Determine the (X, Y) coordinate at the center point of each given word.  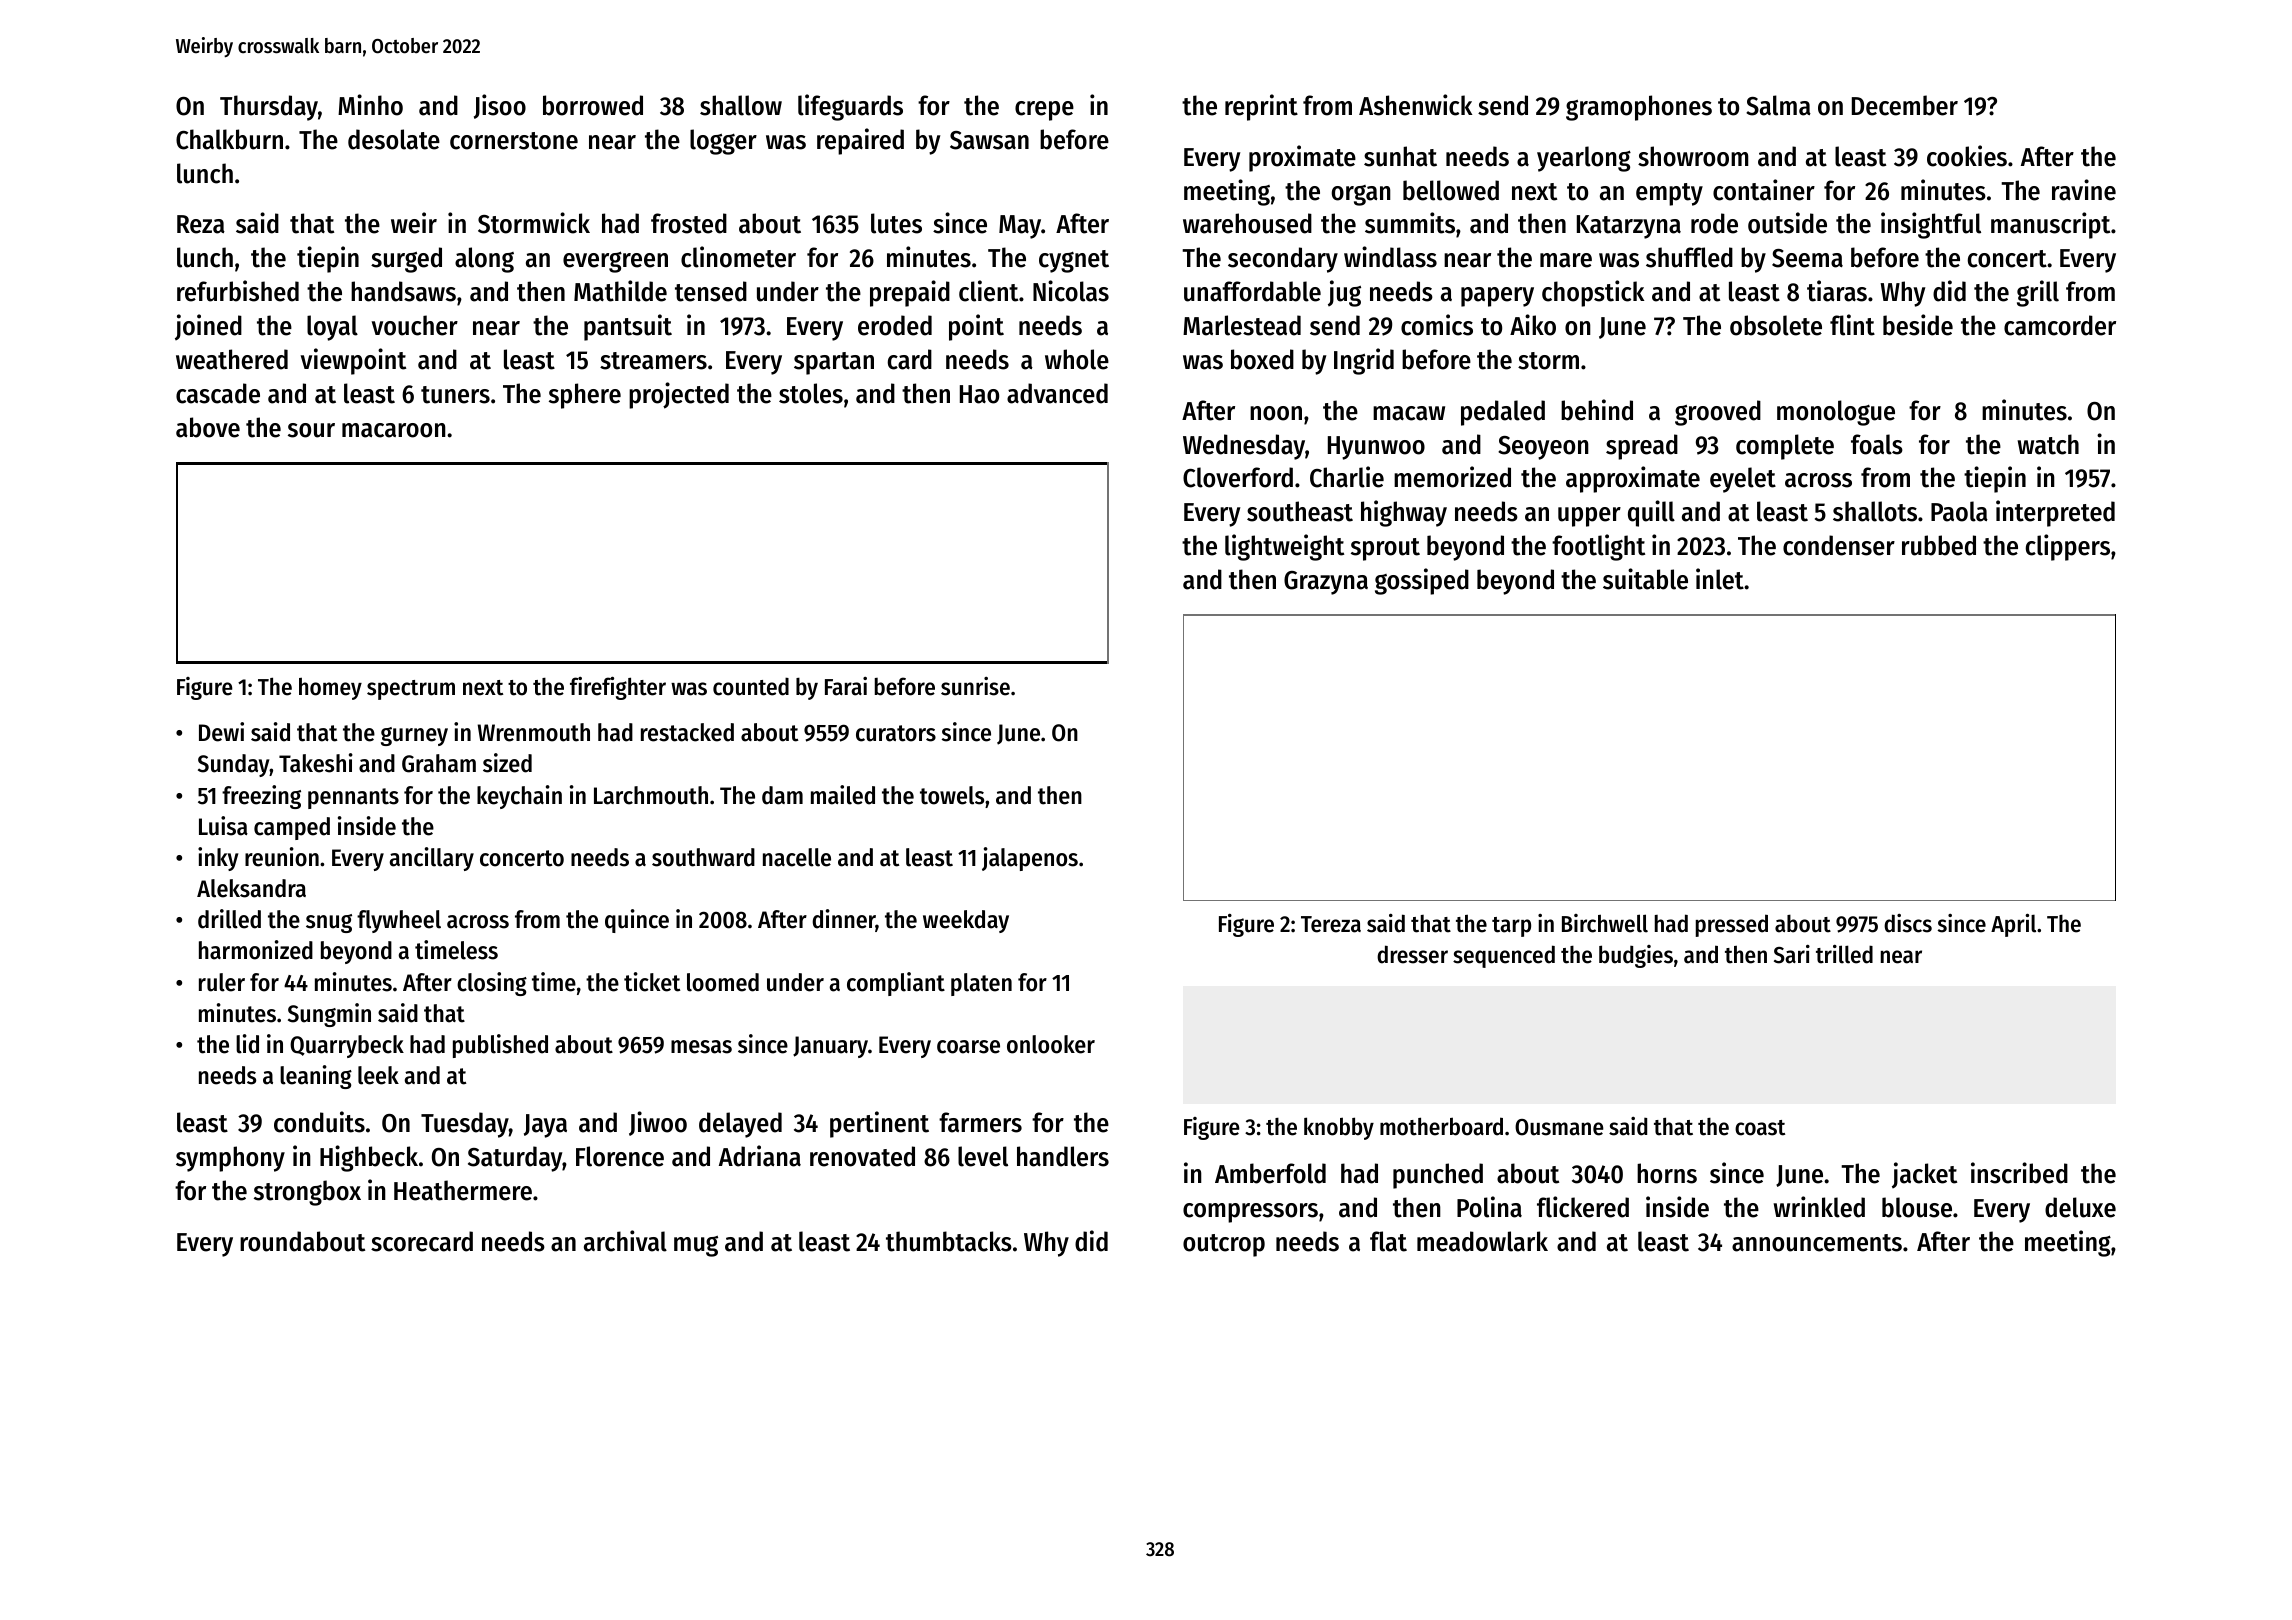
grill (2038, 293)
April (2013, 925)
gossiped (1422, 581)
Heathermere (463, 1190)
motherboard (1441, 1126)
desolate (394, 139)
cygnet (1074, 261)
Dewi (221, 732)
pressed (1732, 925)
